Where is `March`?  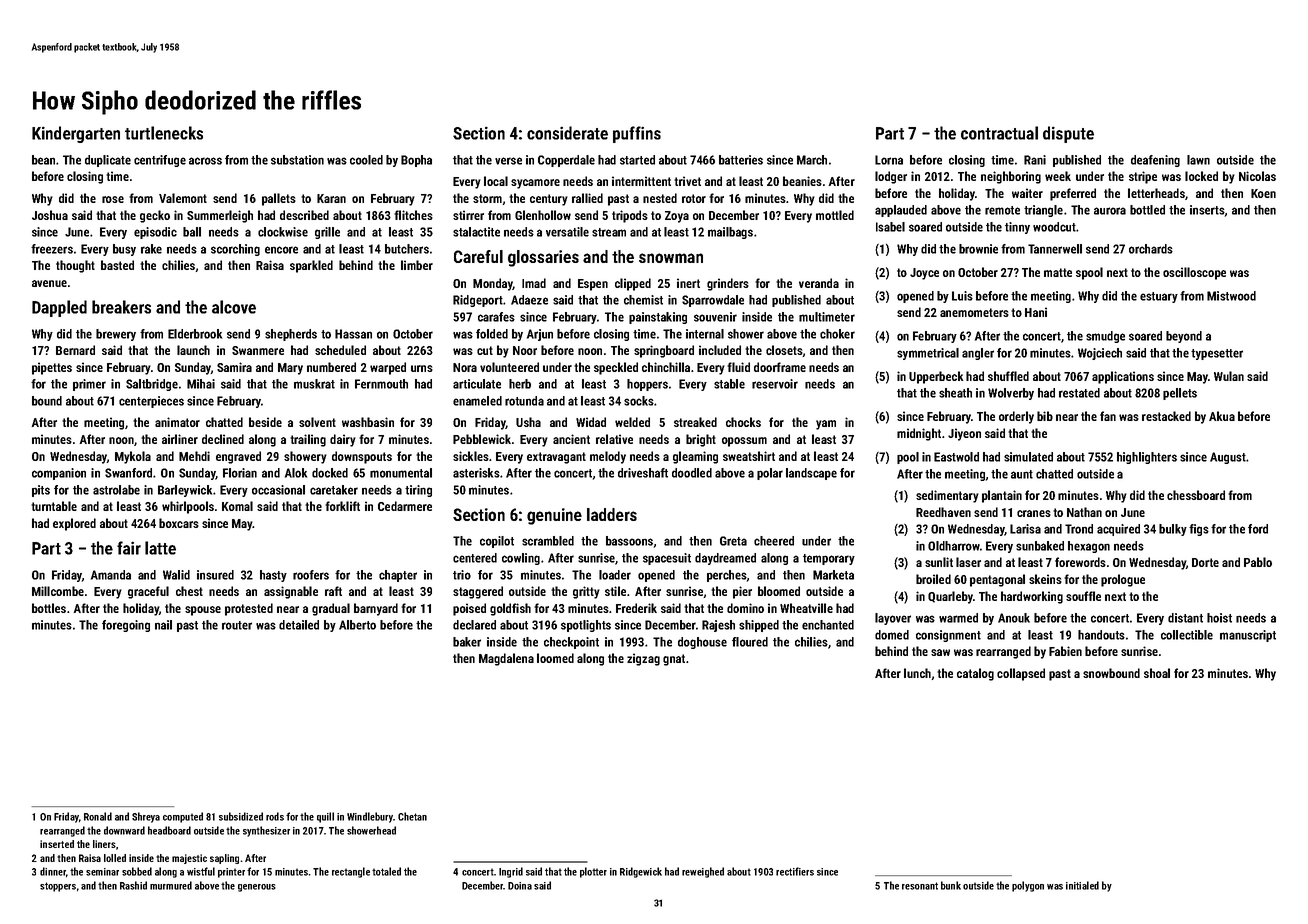 March is located at coordinates (812, 160).
